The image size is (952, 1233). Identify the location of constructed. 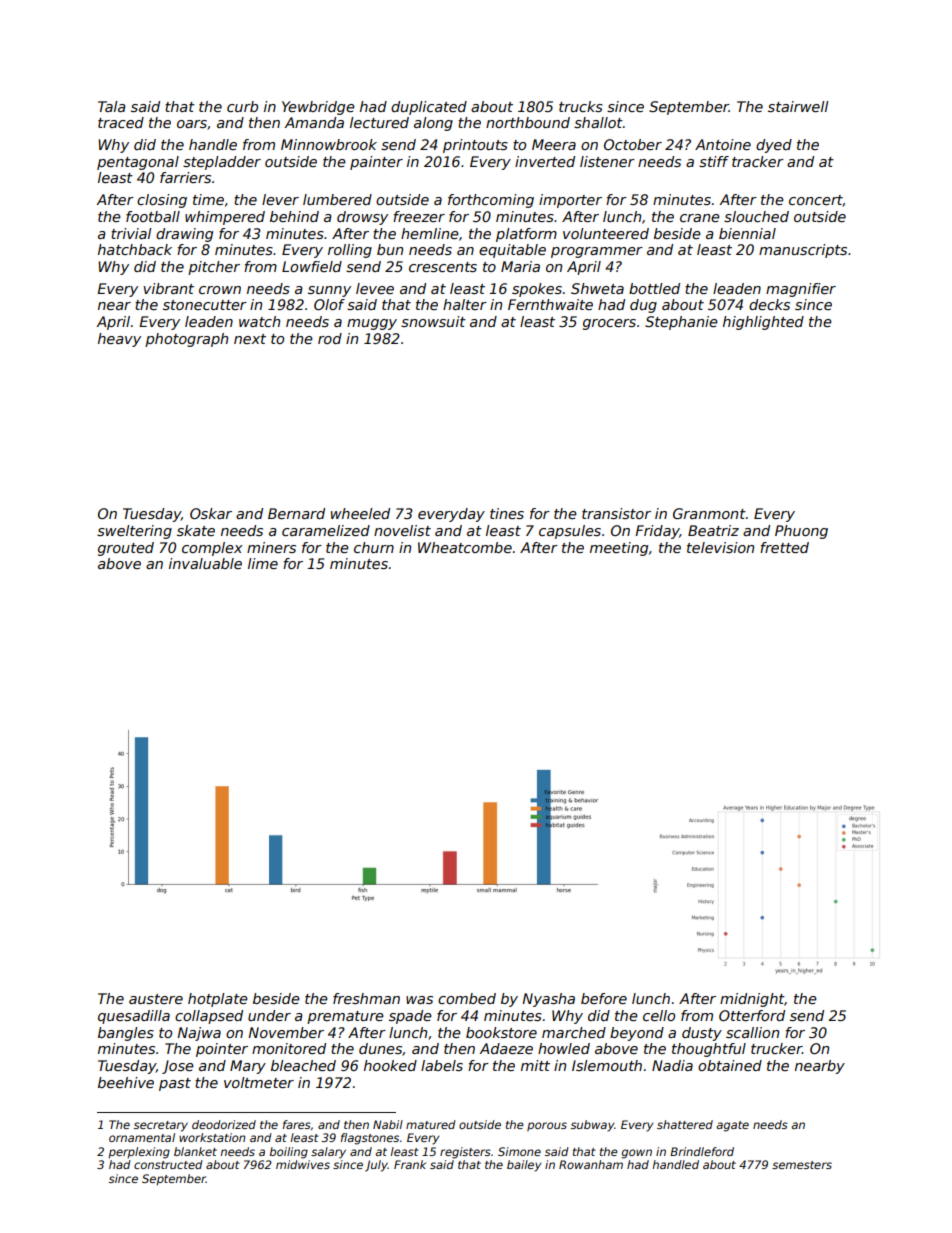
(168, 1164).
